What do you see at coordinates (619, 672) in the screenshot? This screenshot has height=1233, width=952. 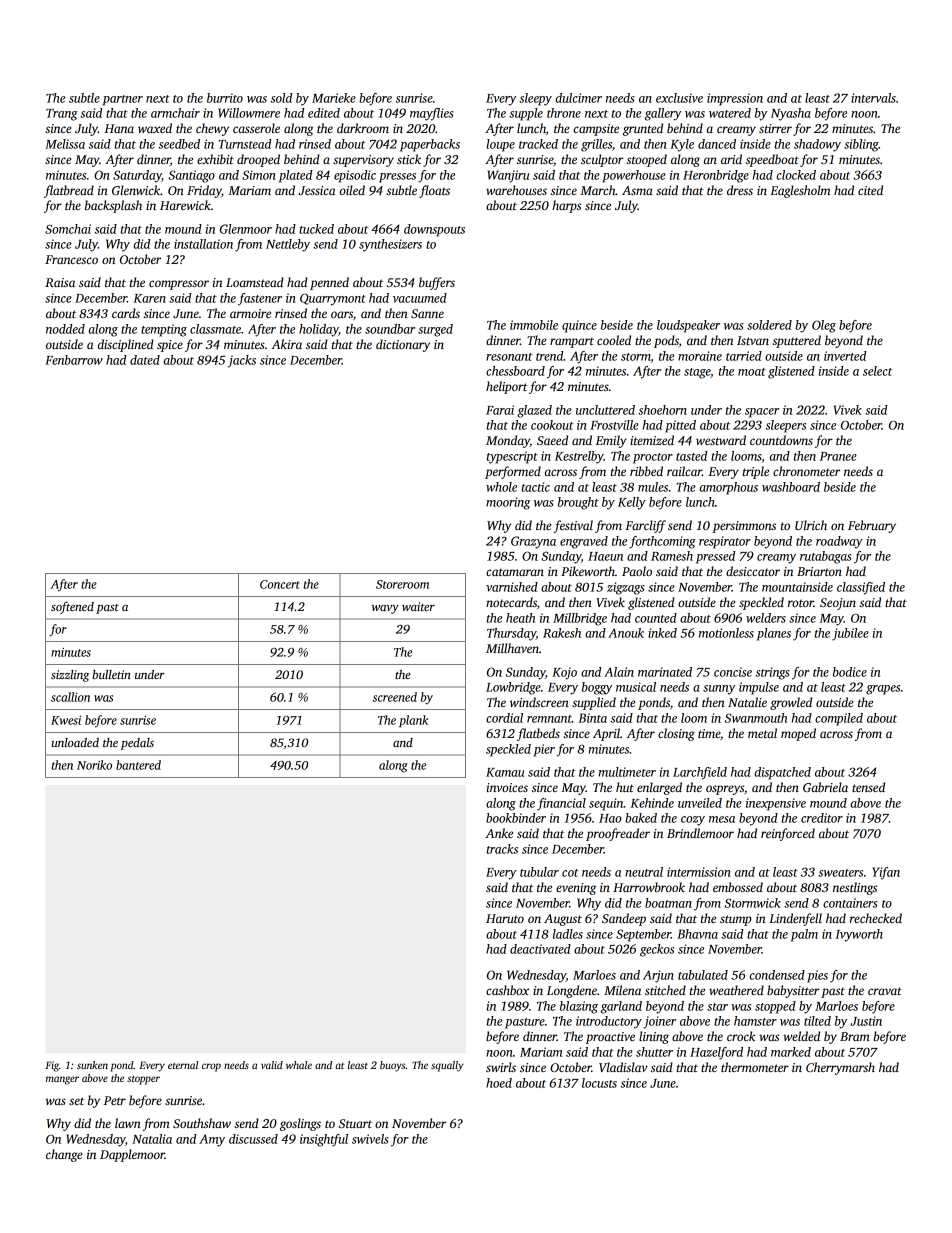 I see `Alain` at bounding box center [619, 672].
